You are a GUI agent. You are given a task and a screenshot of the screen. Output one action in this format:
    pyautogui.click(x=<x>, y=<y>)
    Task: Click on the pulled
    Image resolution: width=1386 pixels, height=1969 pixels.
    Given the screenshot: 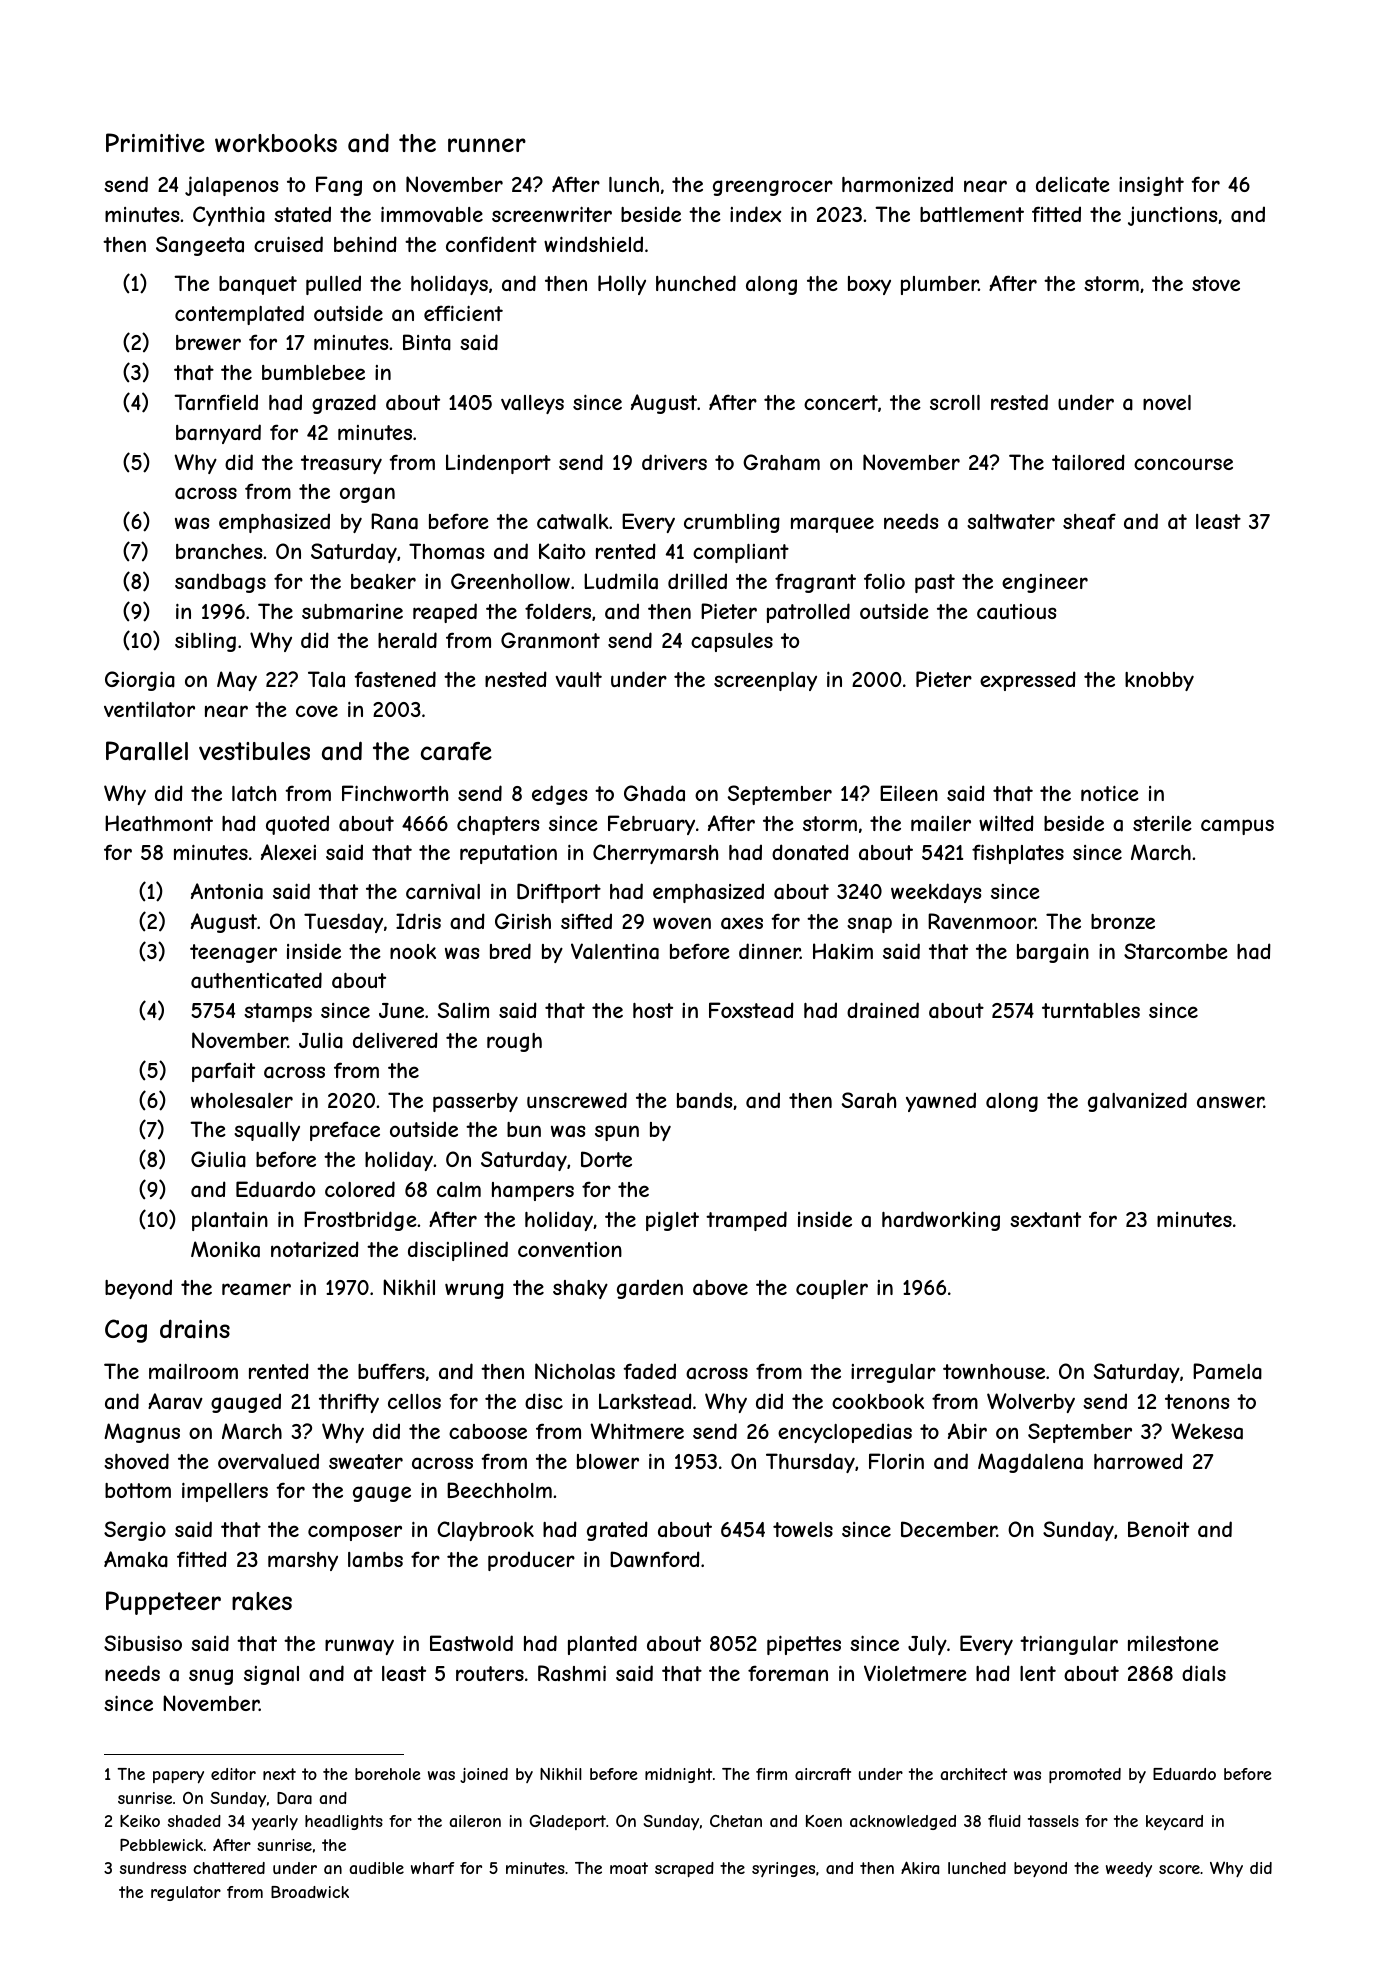 What is the action you would take?
    pyautogui.click(x=333, y=285)
